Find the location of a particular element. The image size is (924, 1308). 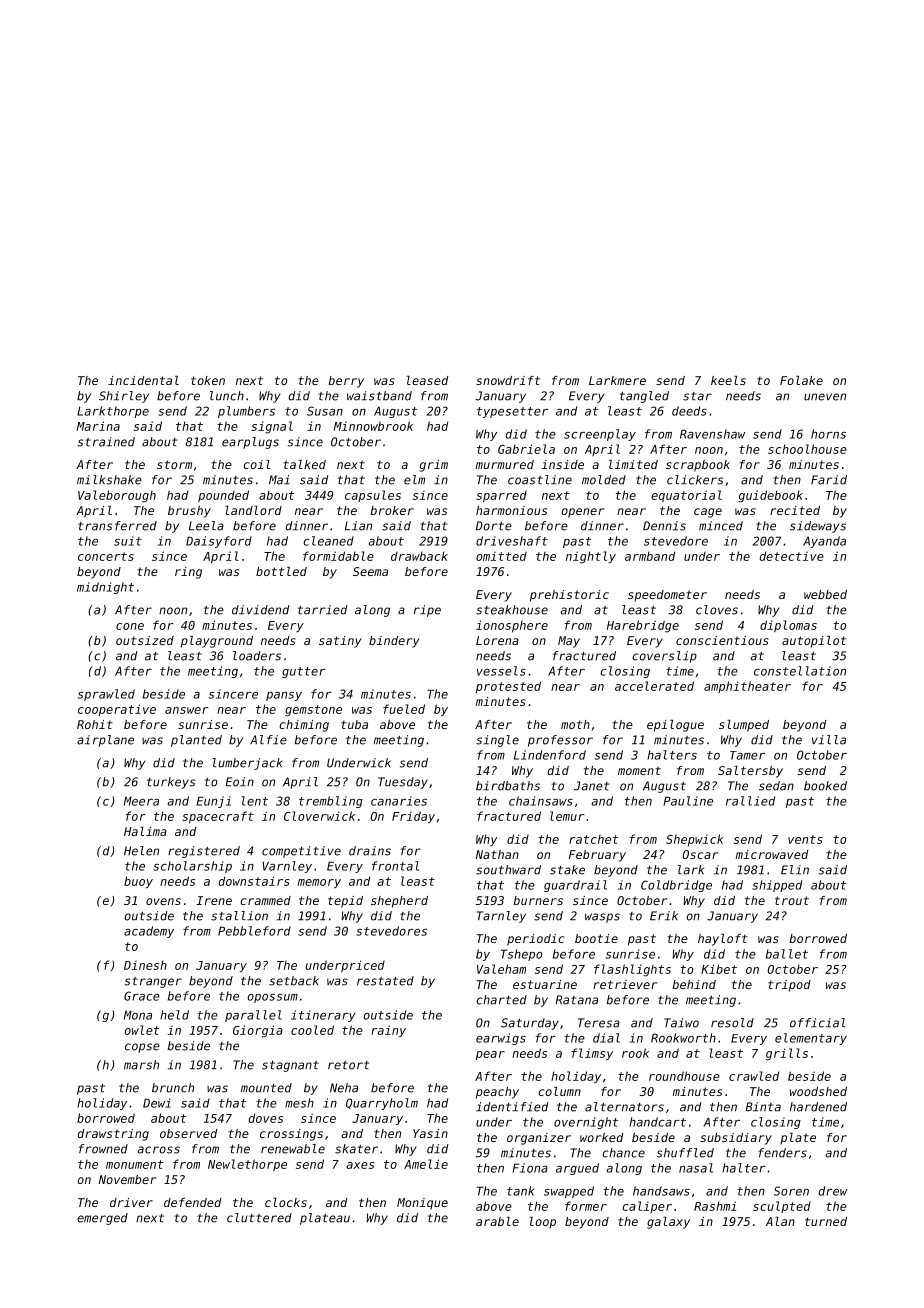

leased is located at coordinates (427, 380).
